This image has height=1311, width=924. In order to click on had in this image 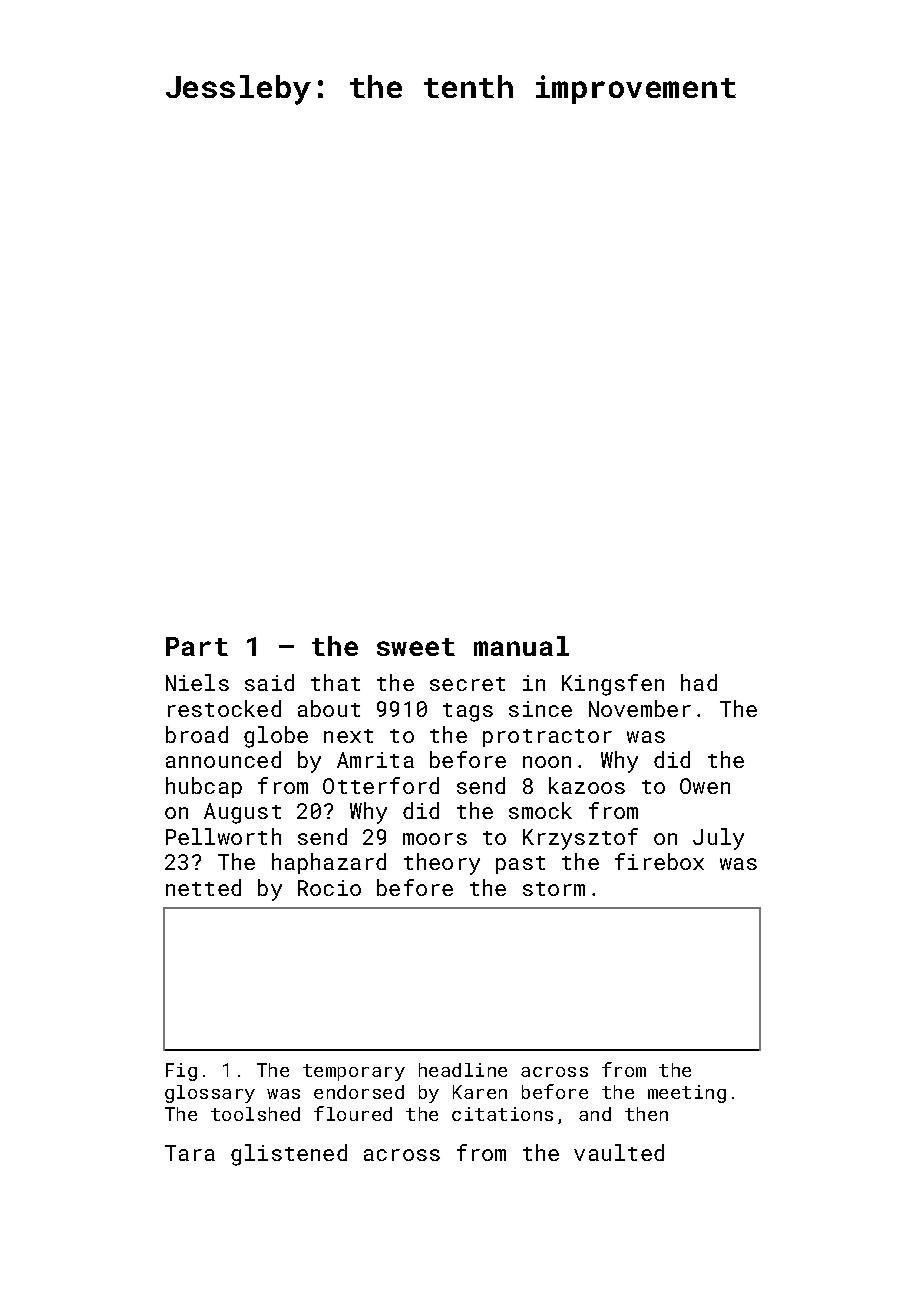, I will do `click(699, 682)`.
